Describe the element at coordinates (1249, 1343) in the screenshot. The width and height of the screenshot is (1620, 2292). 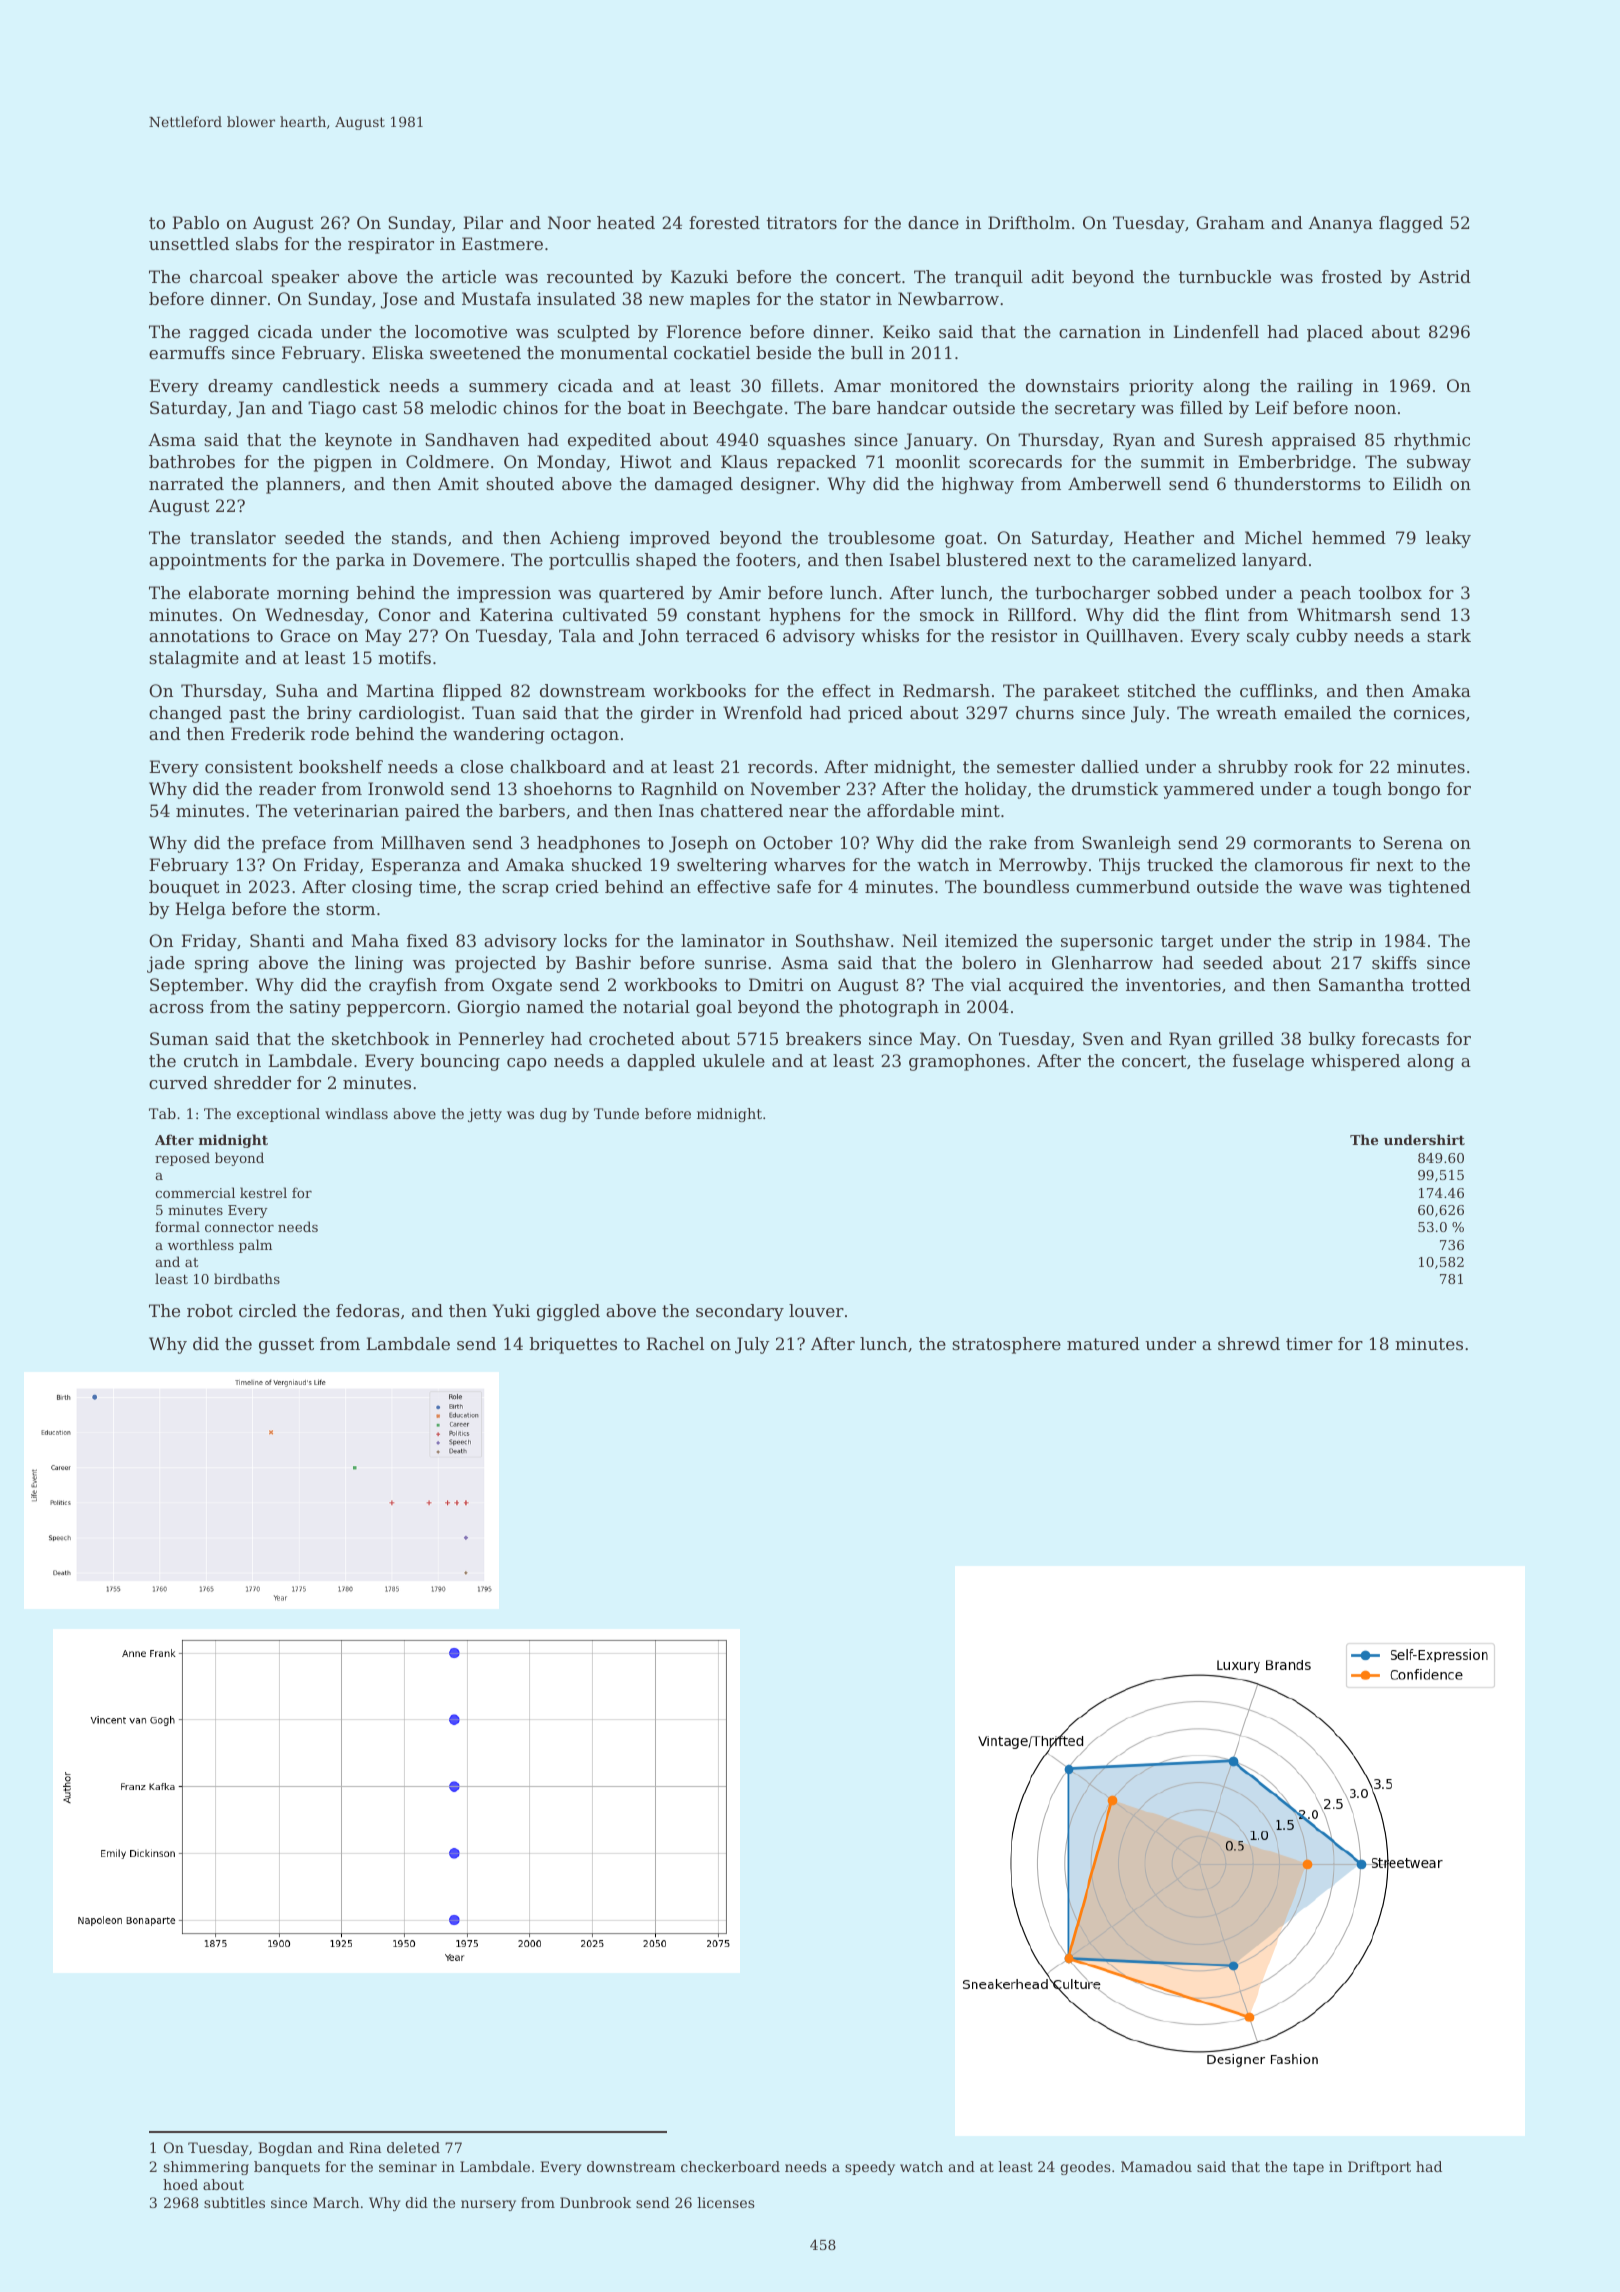
I see `shrewd` at that location.
